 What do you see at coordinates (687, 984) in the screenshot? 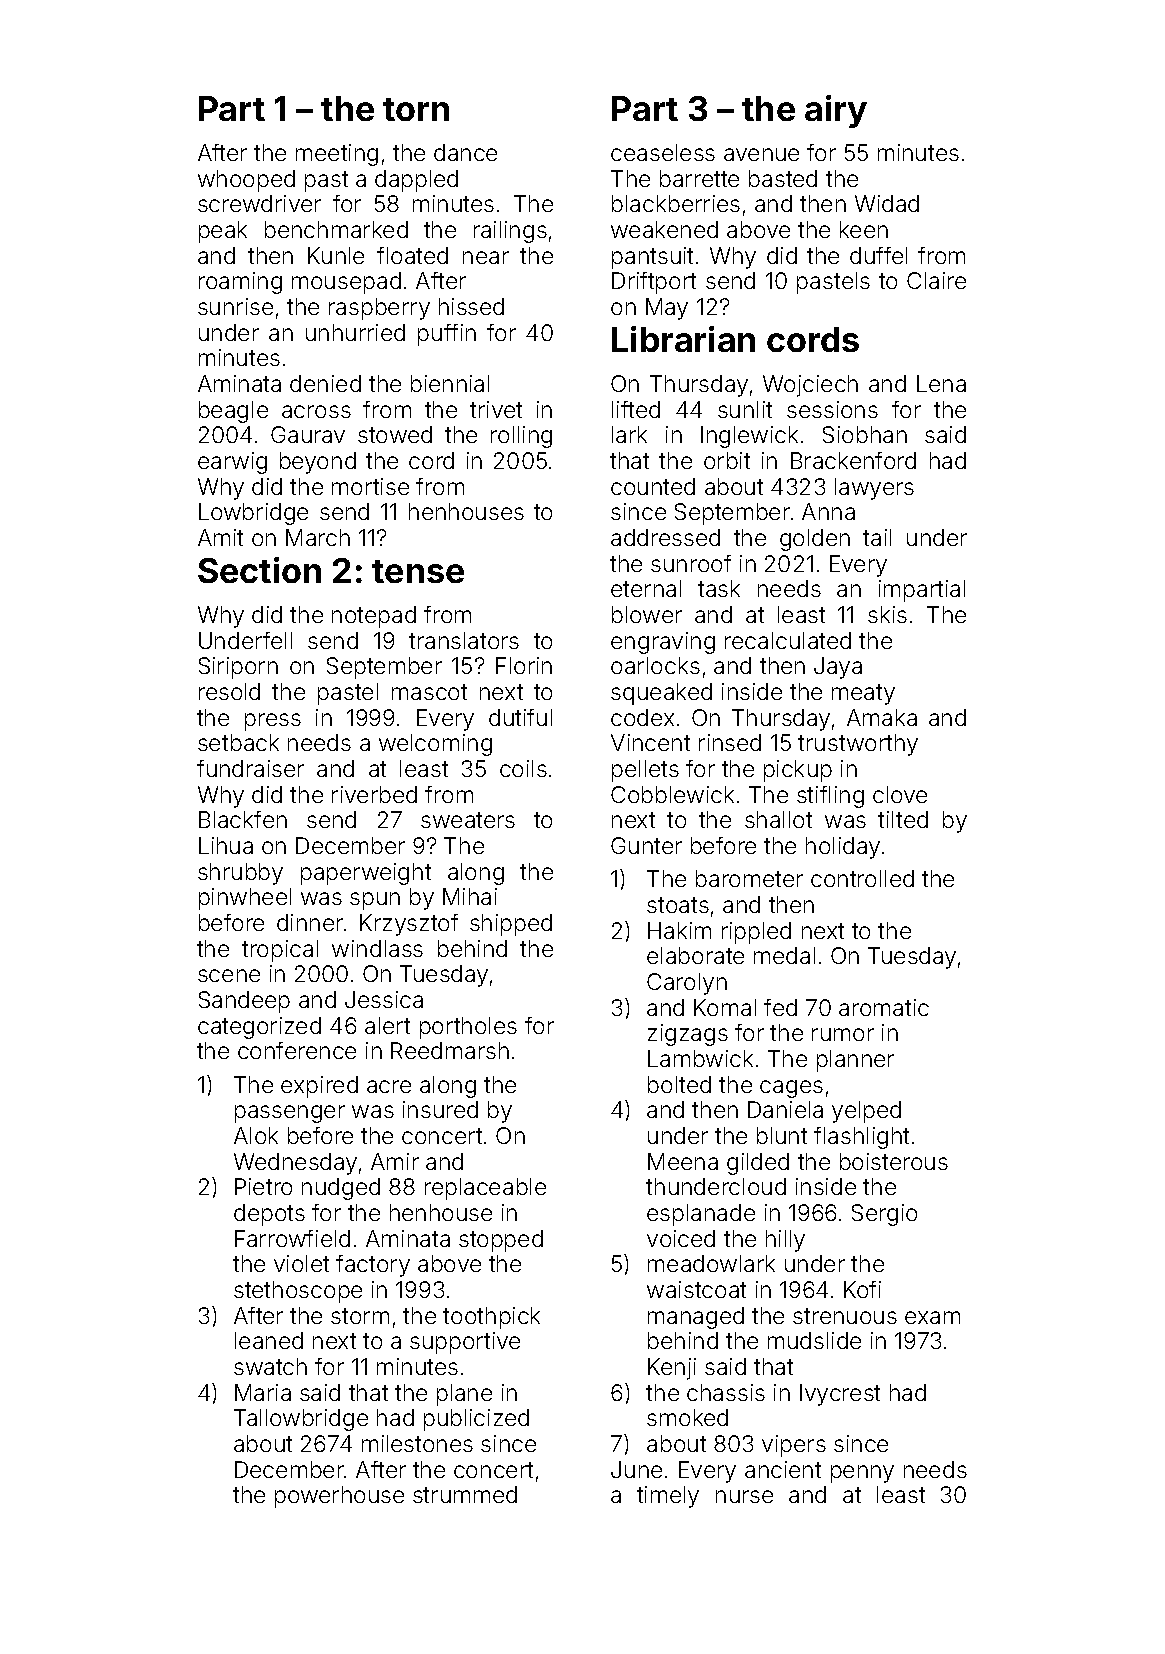
I see `Carolyn` at bounding box center [687, 984].
